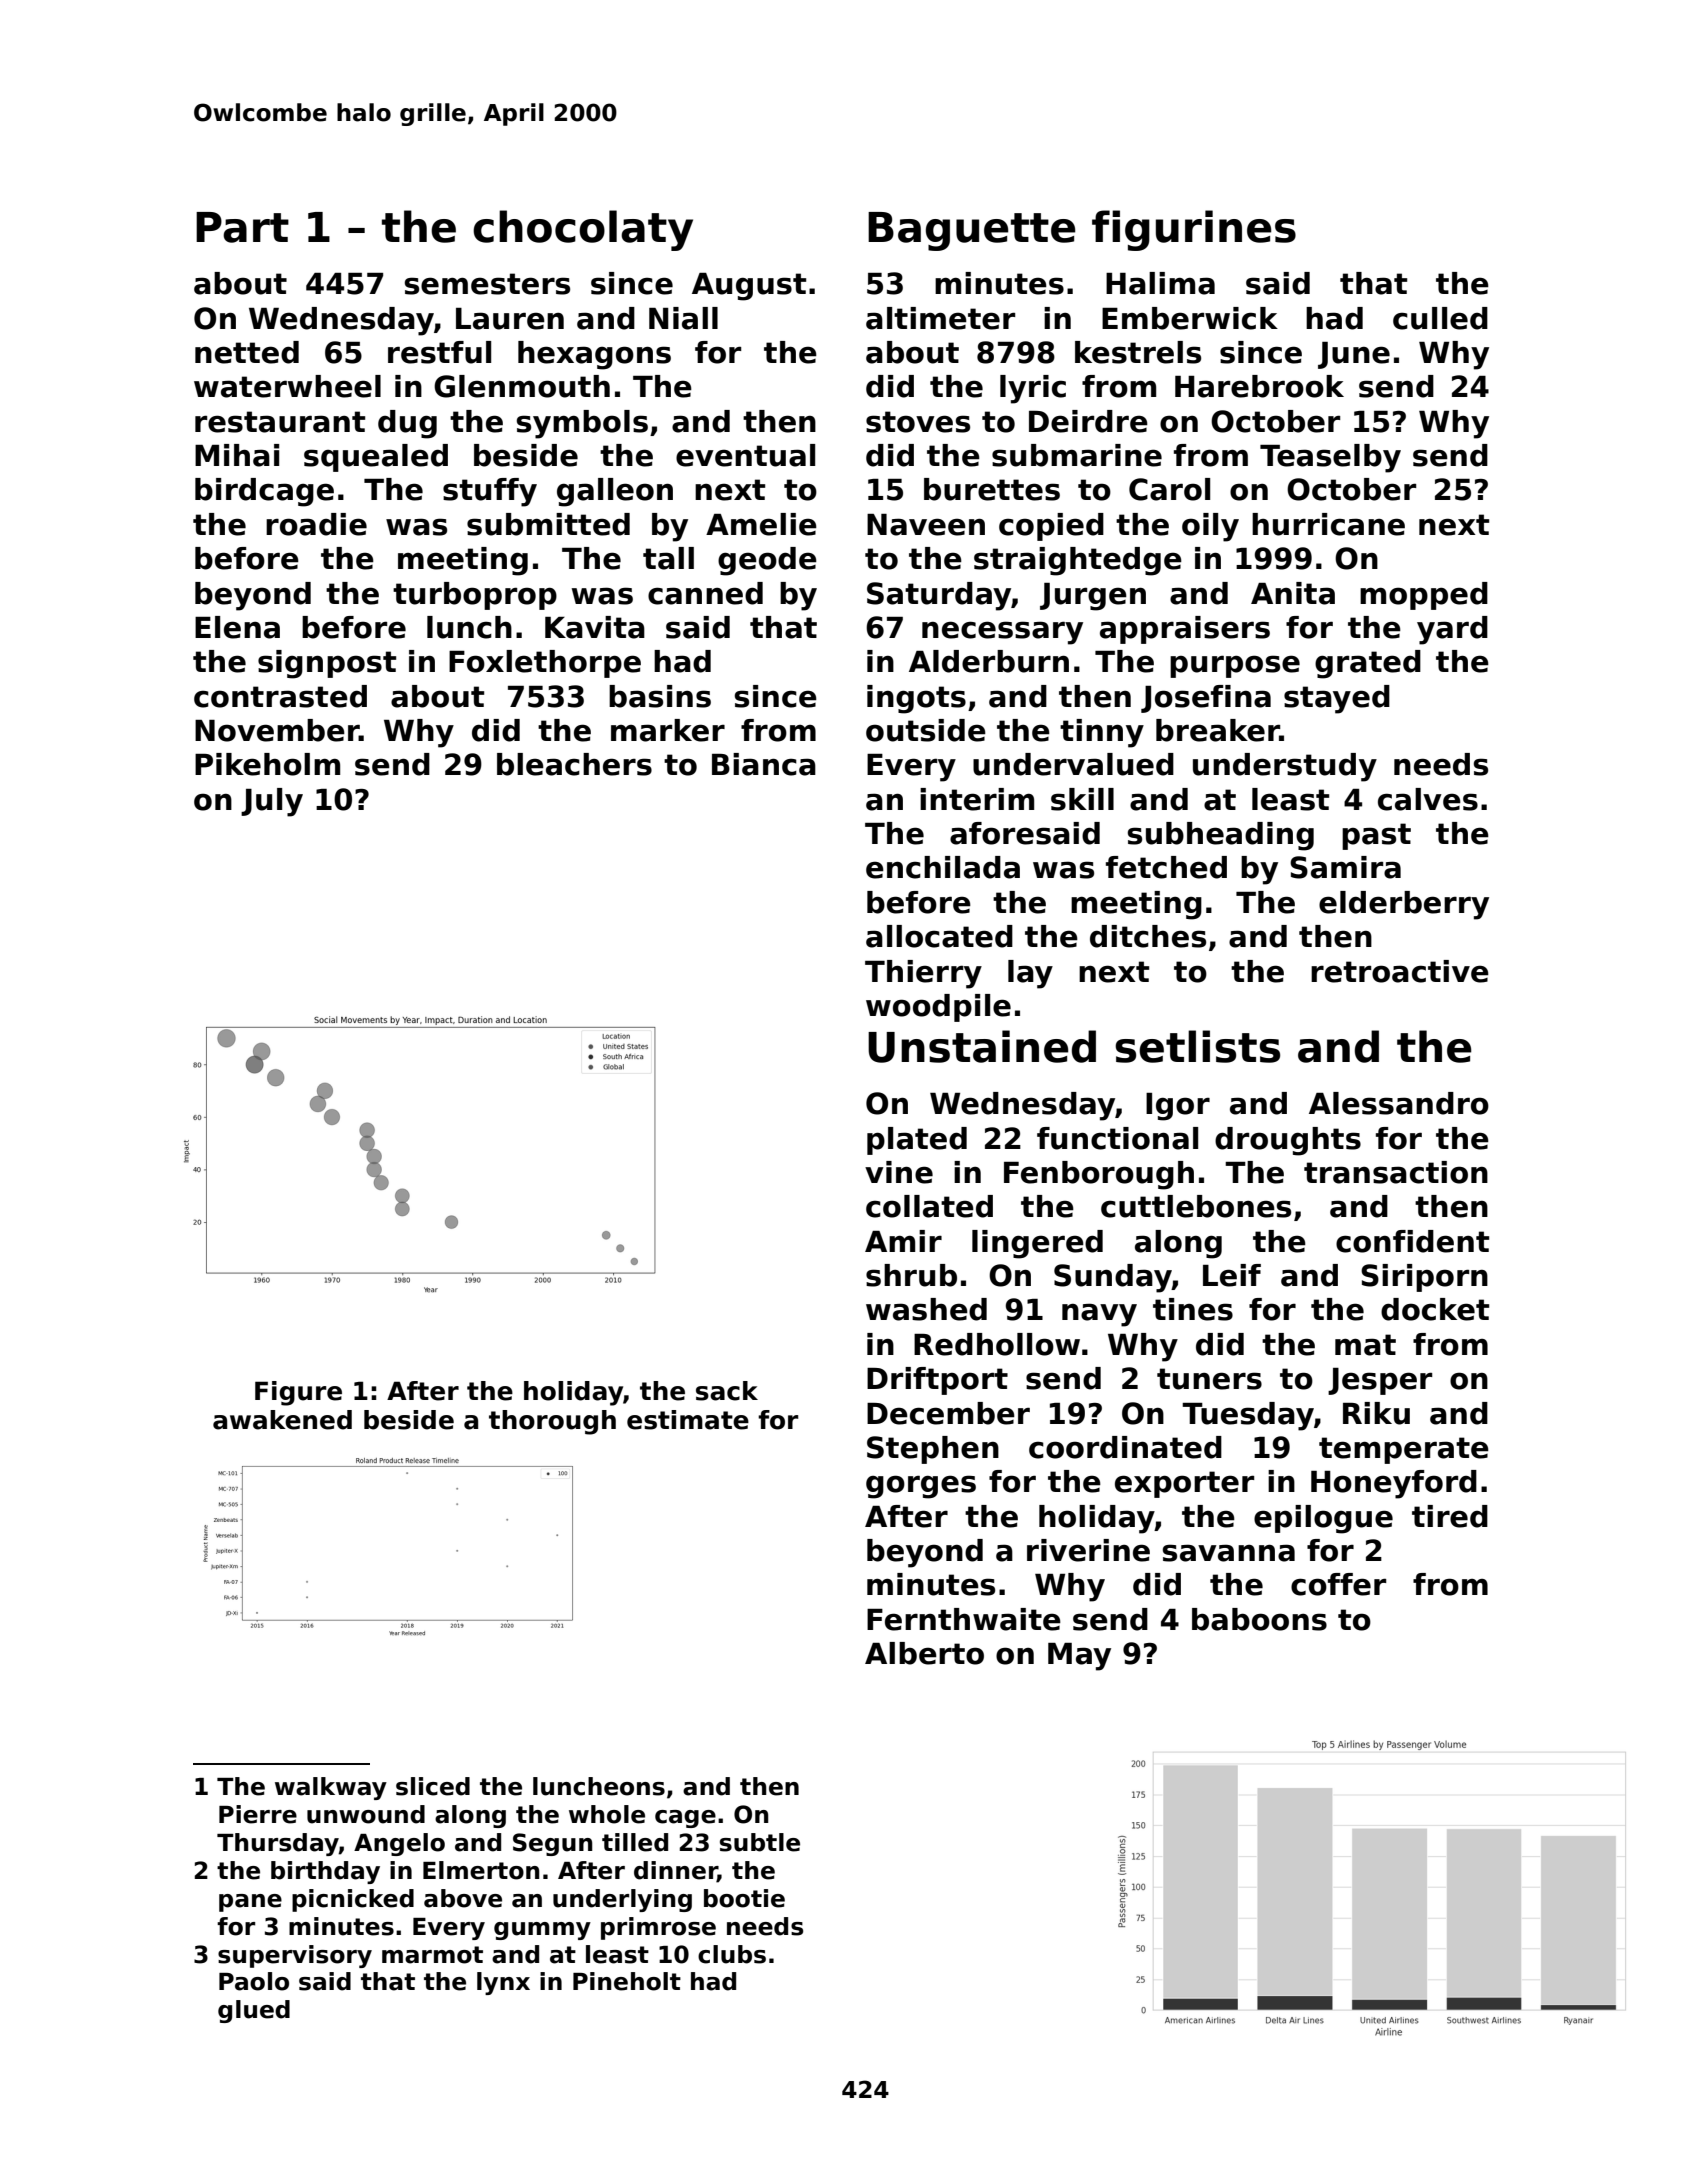 The width and height of the document is (1683, 2178). Describe the element at coordinates (366, 1814) in the document. I see `unwound` at that location.
